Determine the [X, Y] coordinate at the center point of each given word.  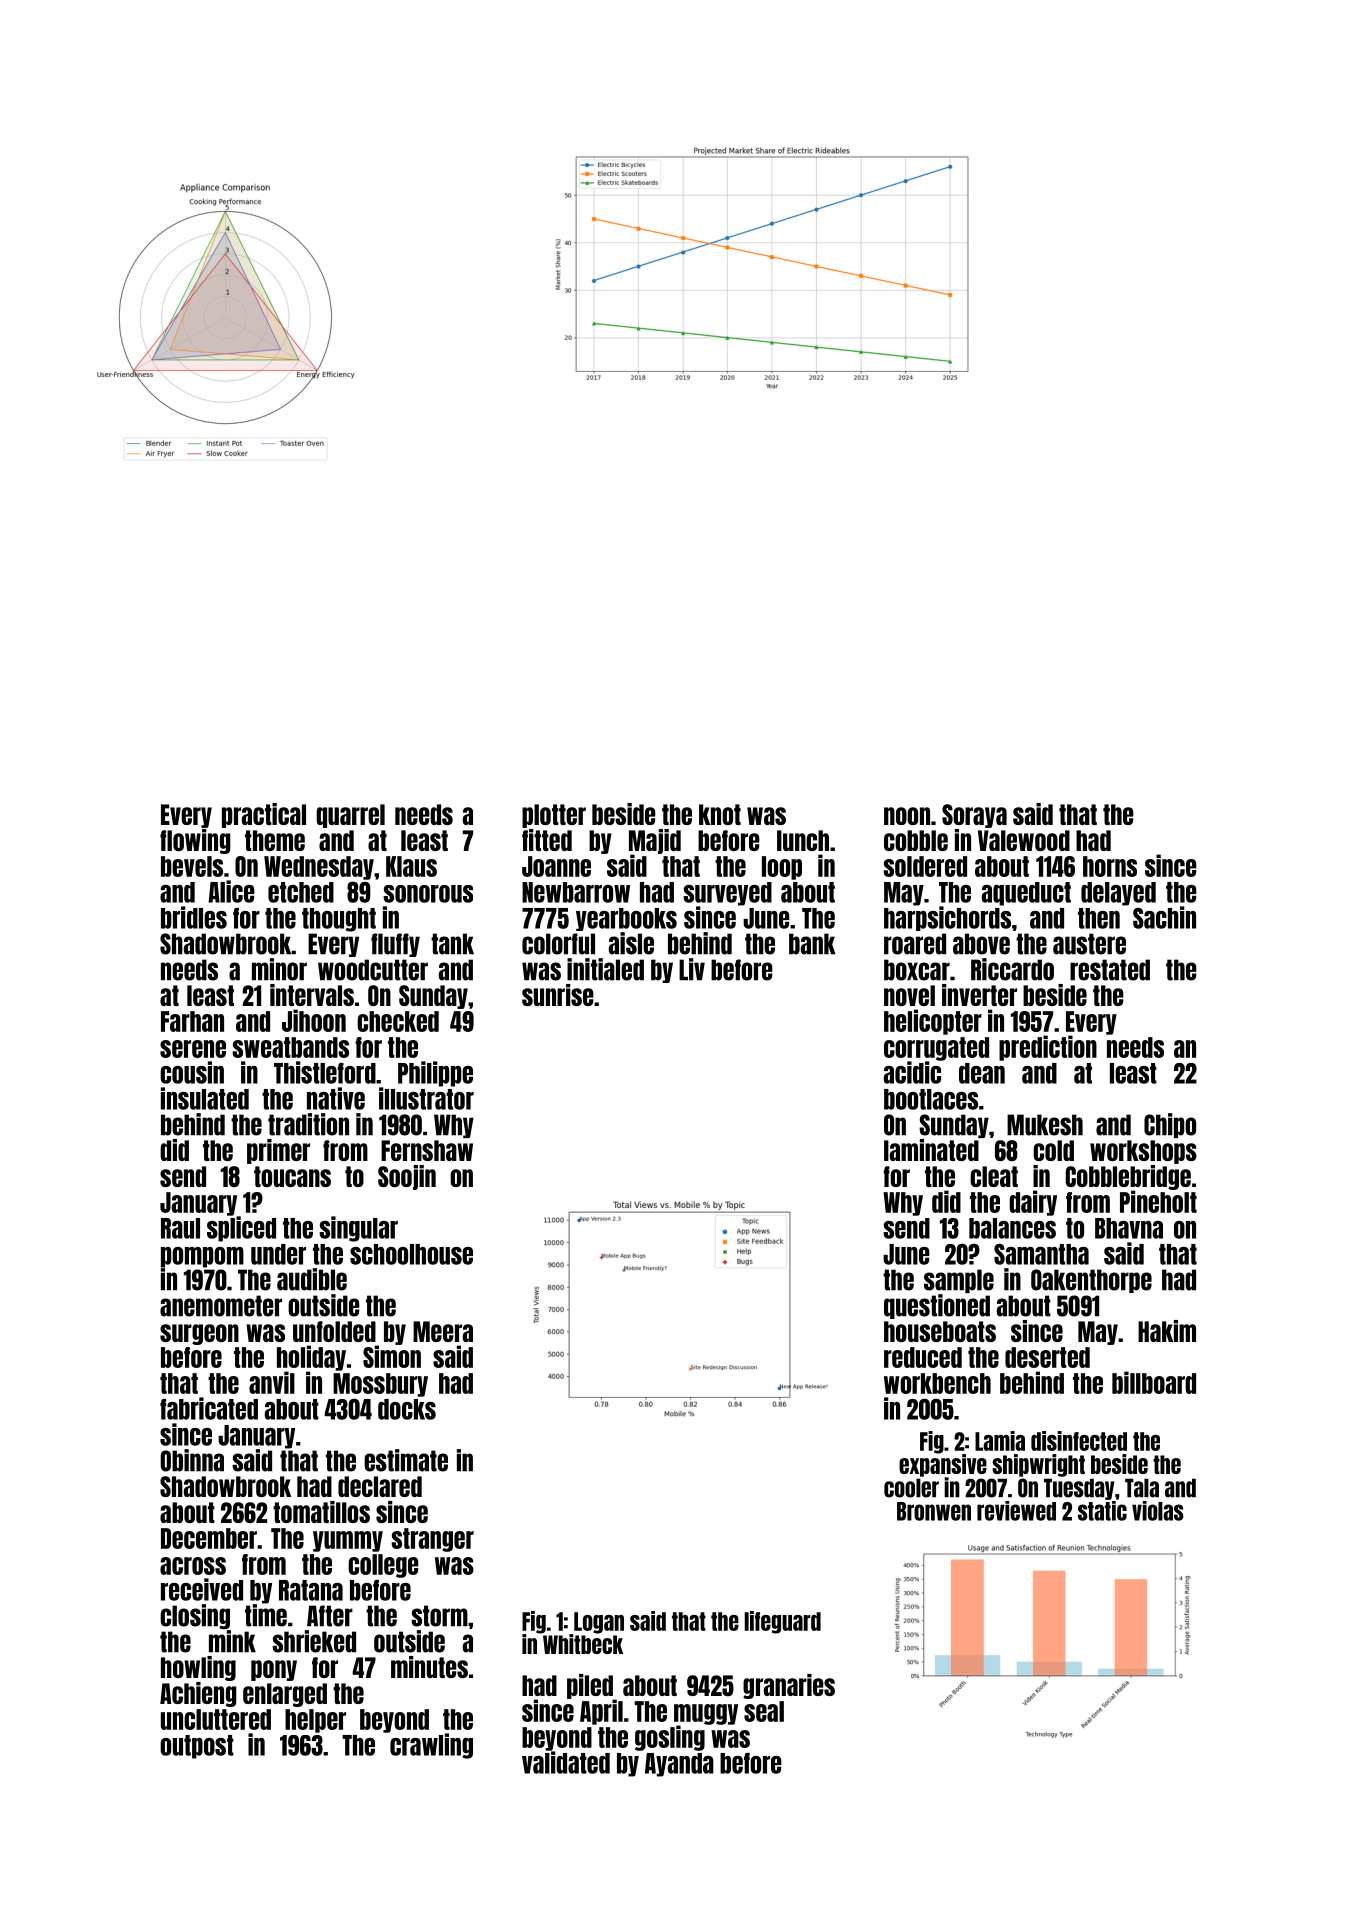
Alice [231, 891]
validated [566, 1762]
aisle [631, 943]
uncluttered [216, 1719]
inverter [979, 995]
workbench [937, 1383]
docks [407, 1409]
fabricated [209, 1408]
